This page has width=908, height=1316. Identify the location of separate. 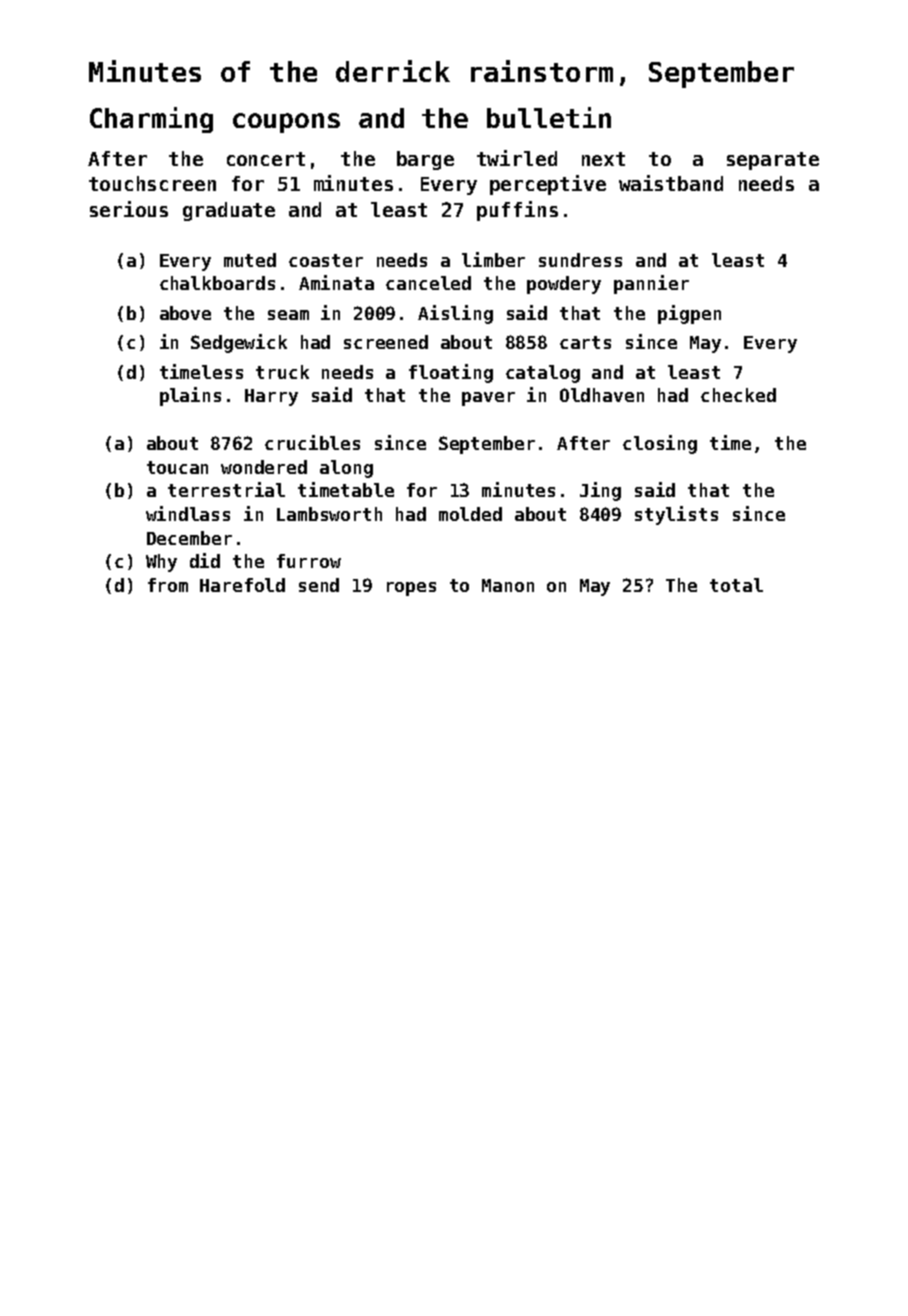
(773, 161).
